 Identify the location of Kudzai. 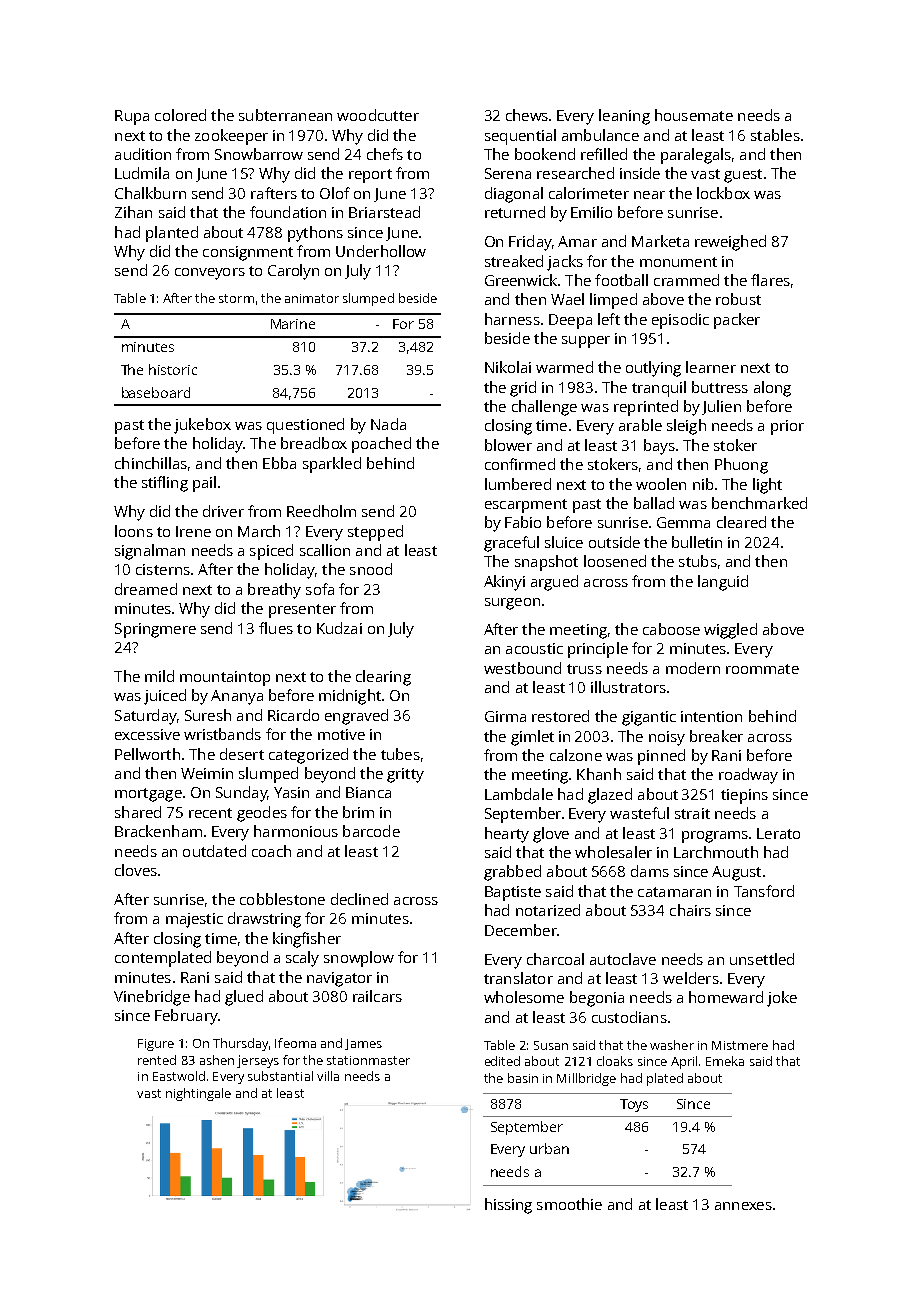
(339, 628).
